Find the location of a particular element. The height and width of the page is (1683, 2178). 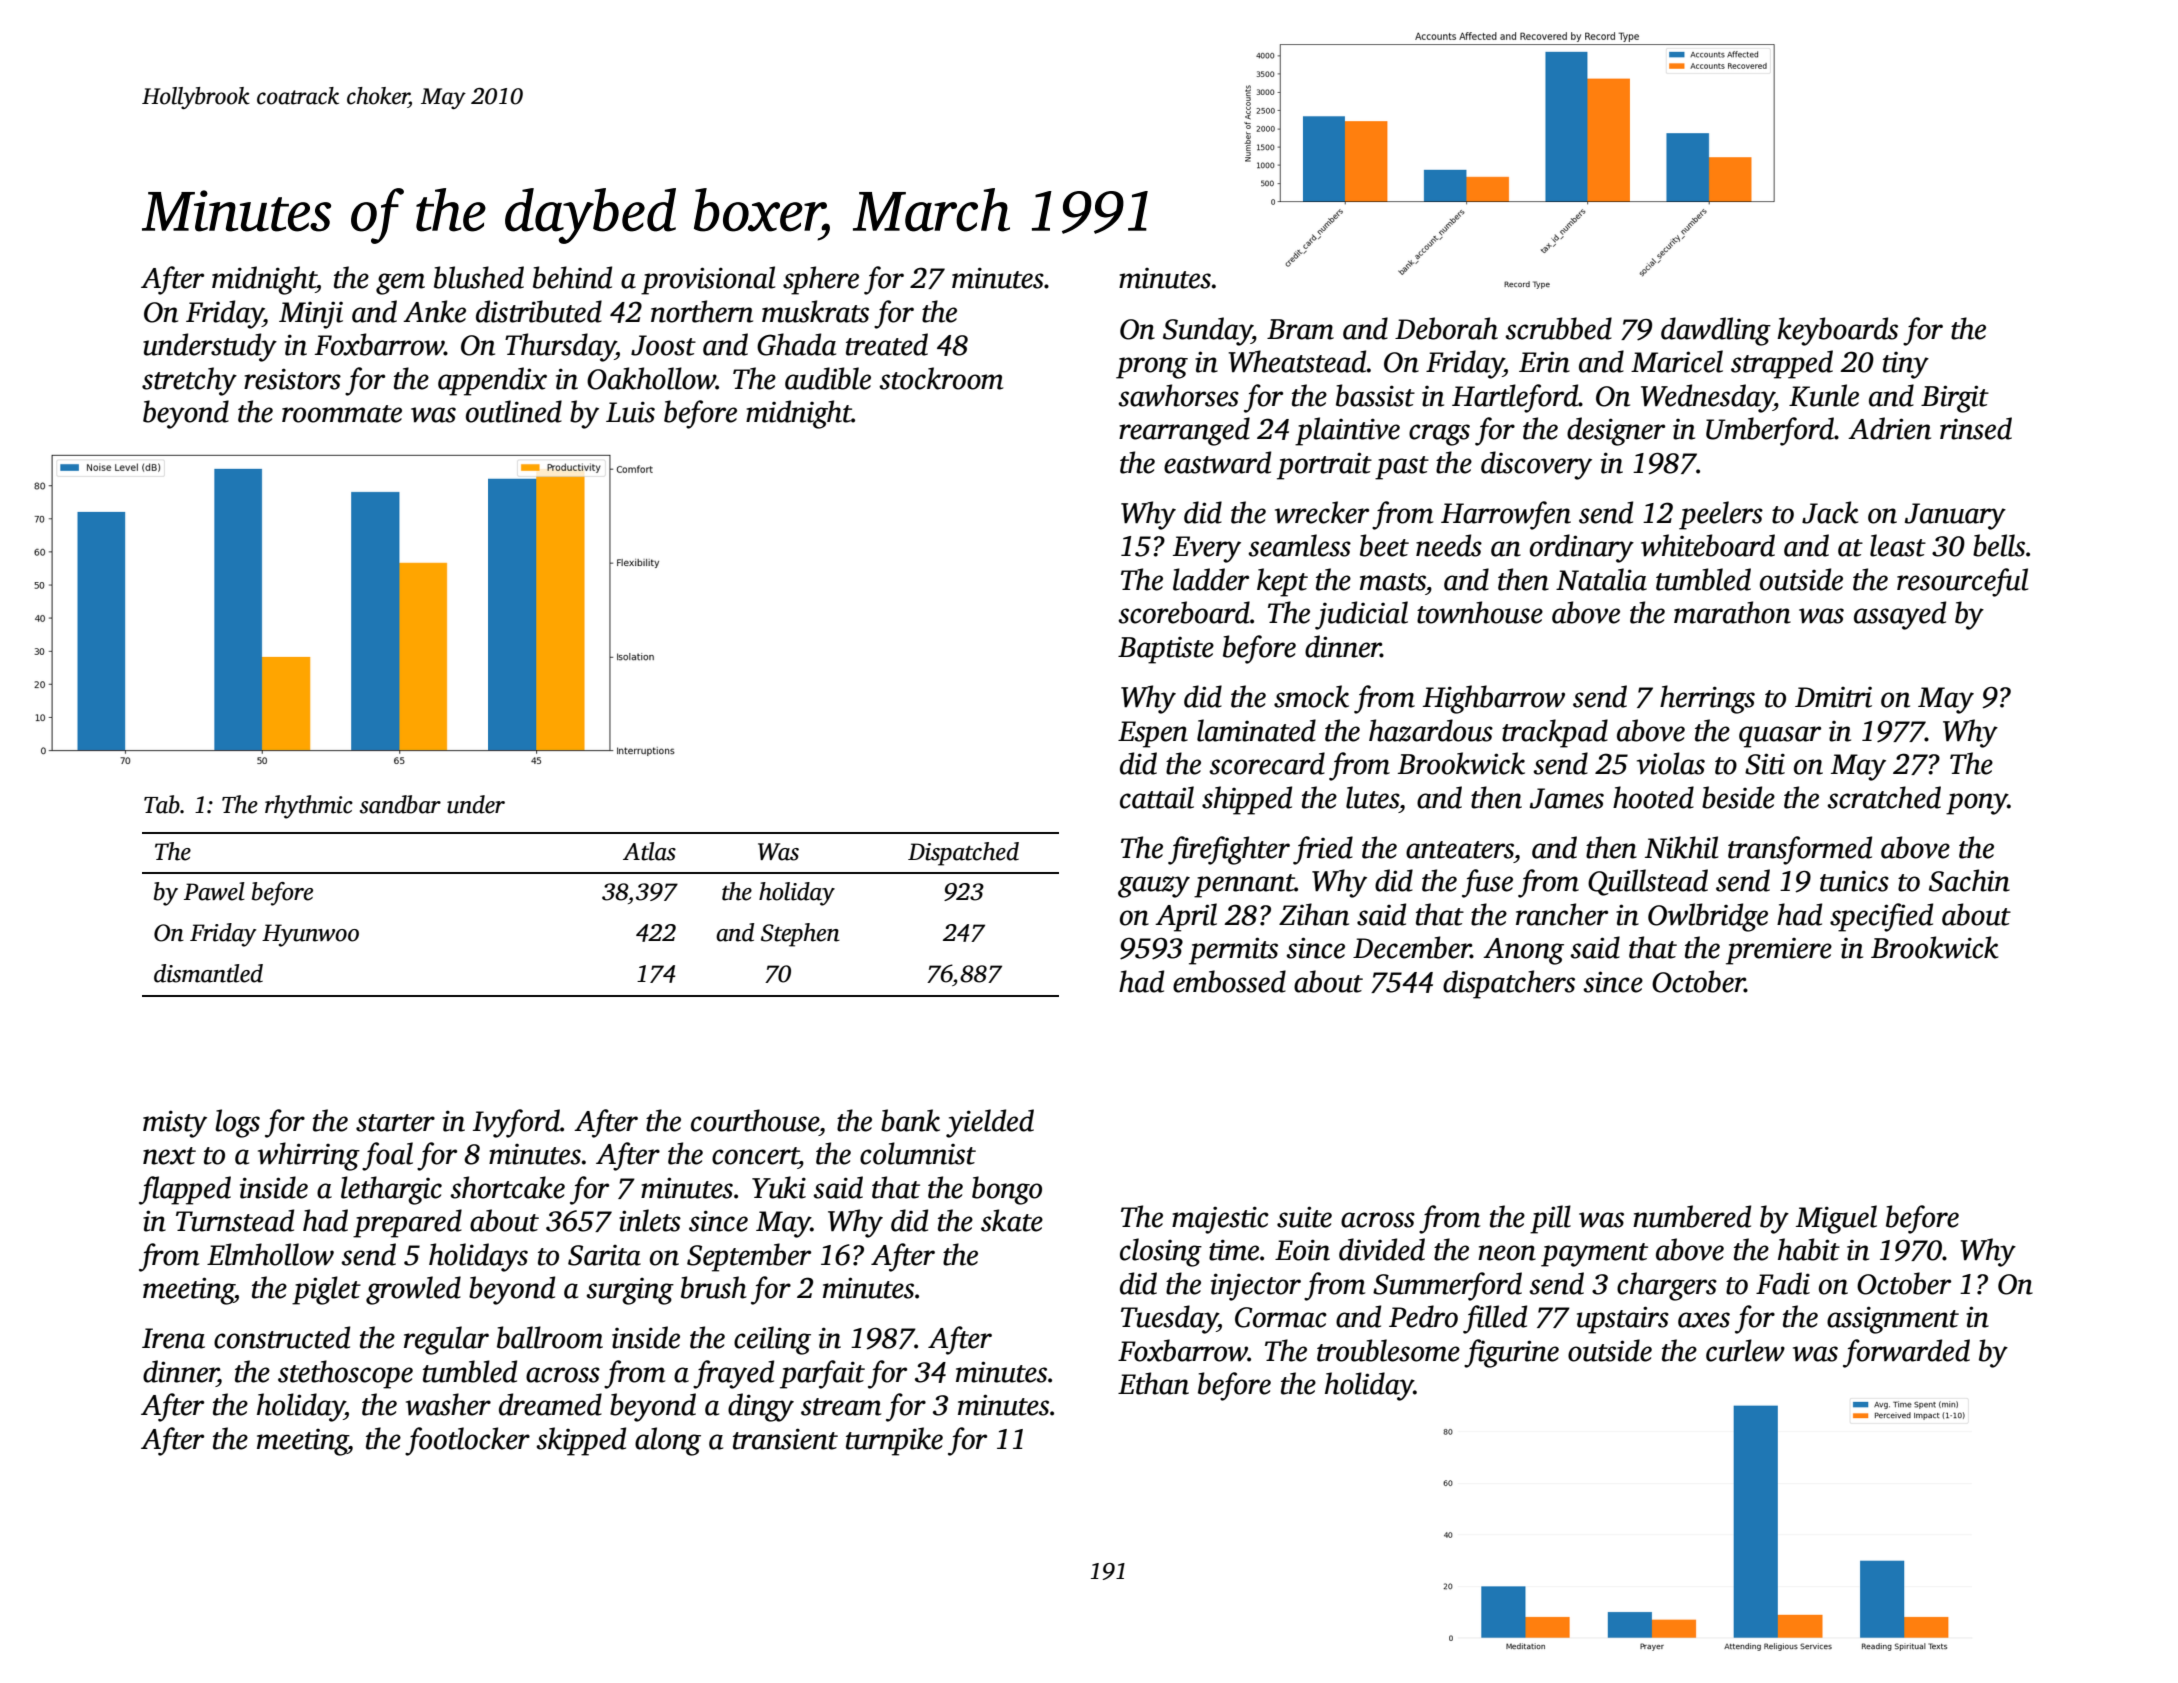

Ivyford is located at coordinates (516, 1123).
